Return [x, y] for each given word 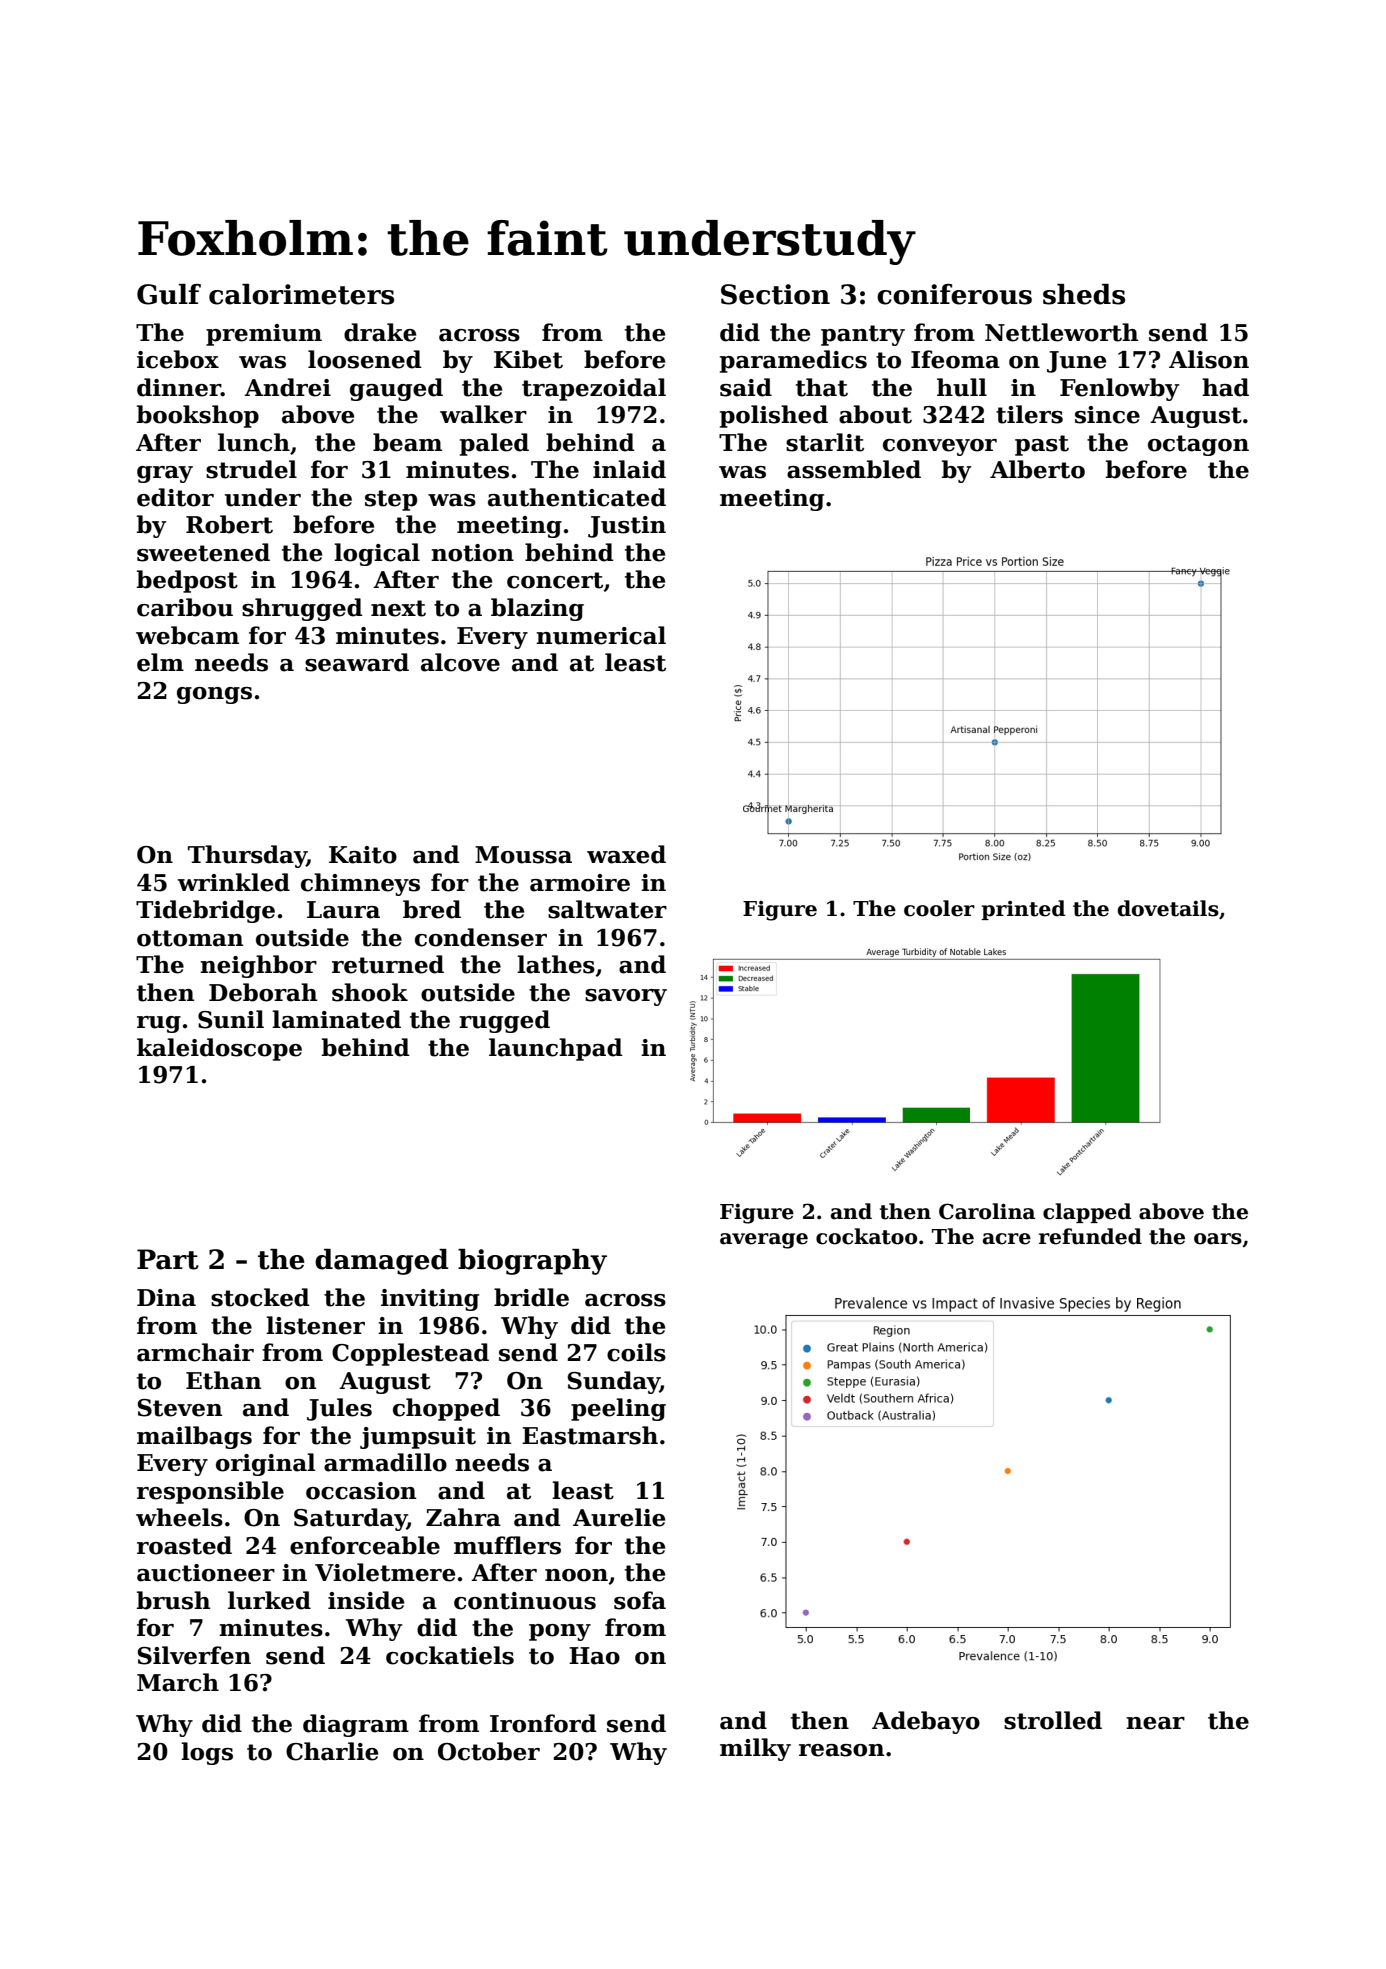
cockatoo [866, 1236]
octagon [1198, 445]
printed [1023, 910]
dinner [179, 387]
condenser [481, 937]
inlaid [629, 469]
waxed [626, 854]
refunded [1090, 1236]
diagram [356, 1725]
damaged [381, 1262]
